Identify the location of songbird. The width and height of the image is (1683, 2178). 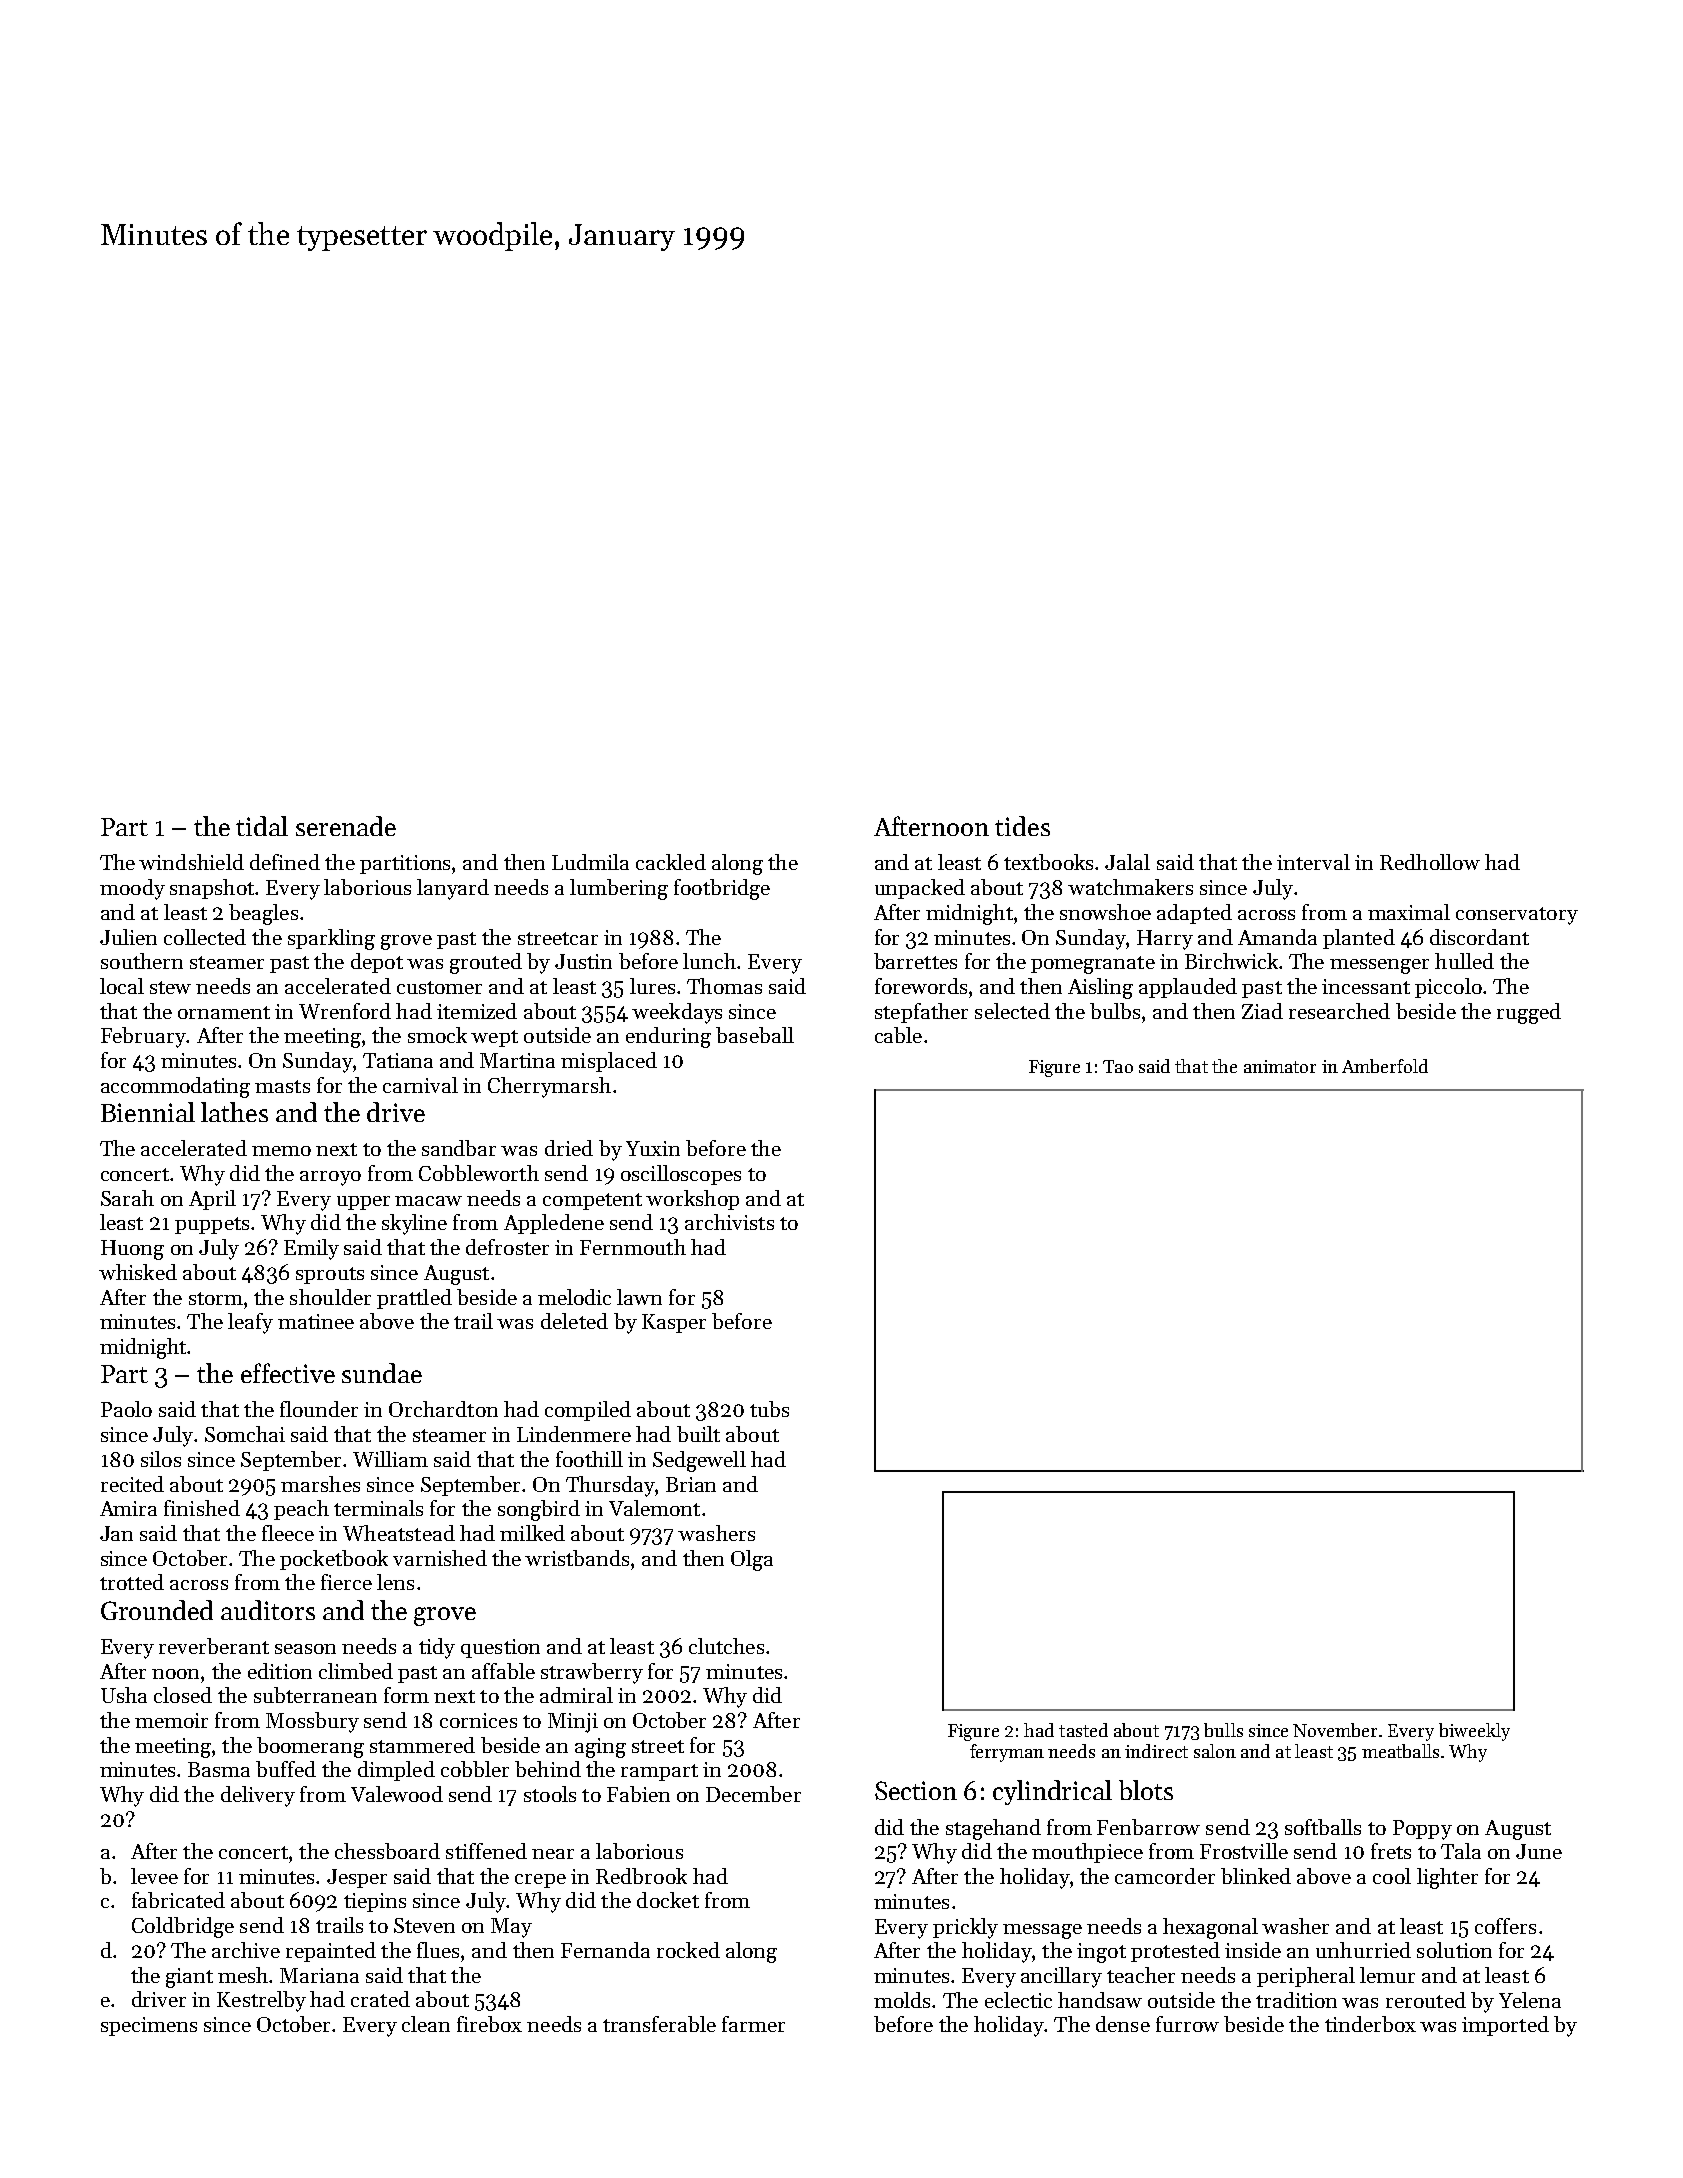
(539, 1510).
